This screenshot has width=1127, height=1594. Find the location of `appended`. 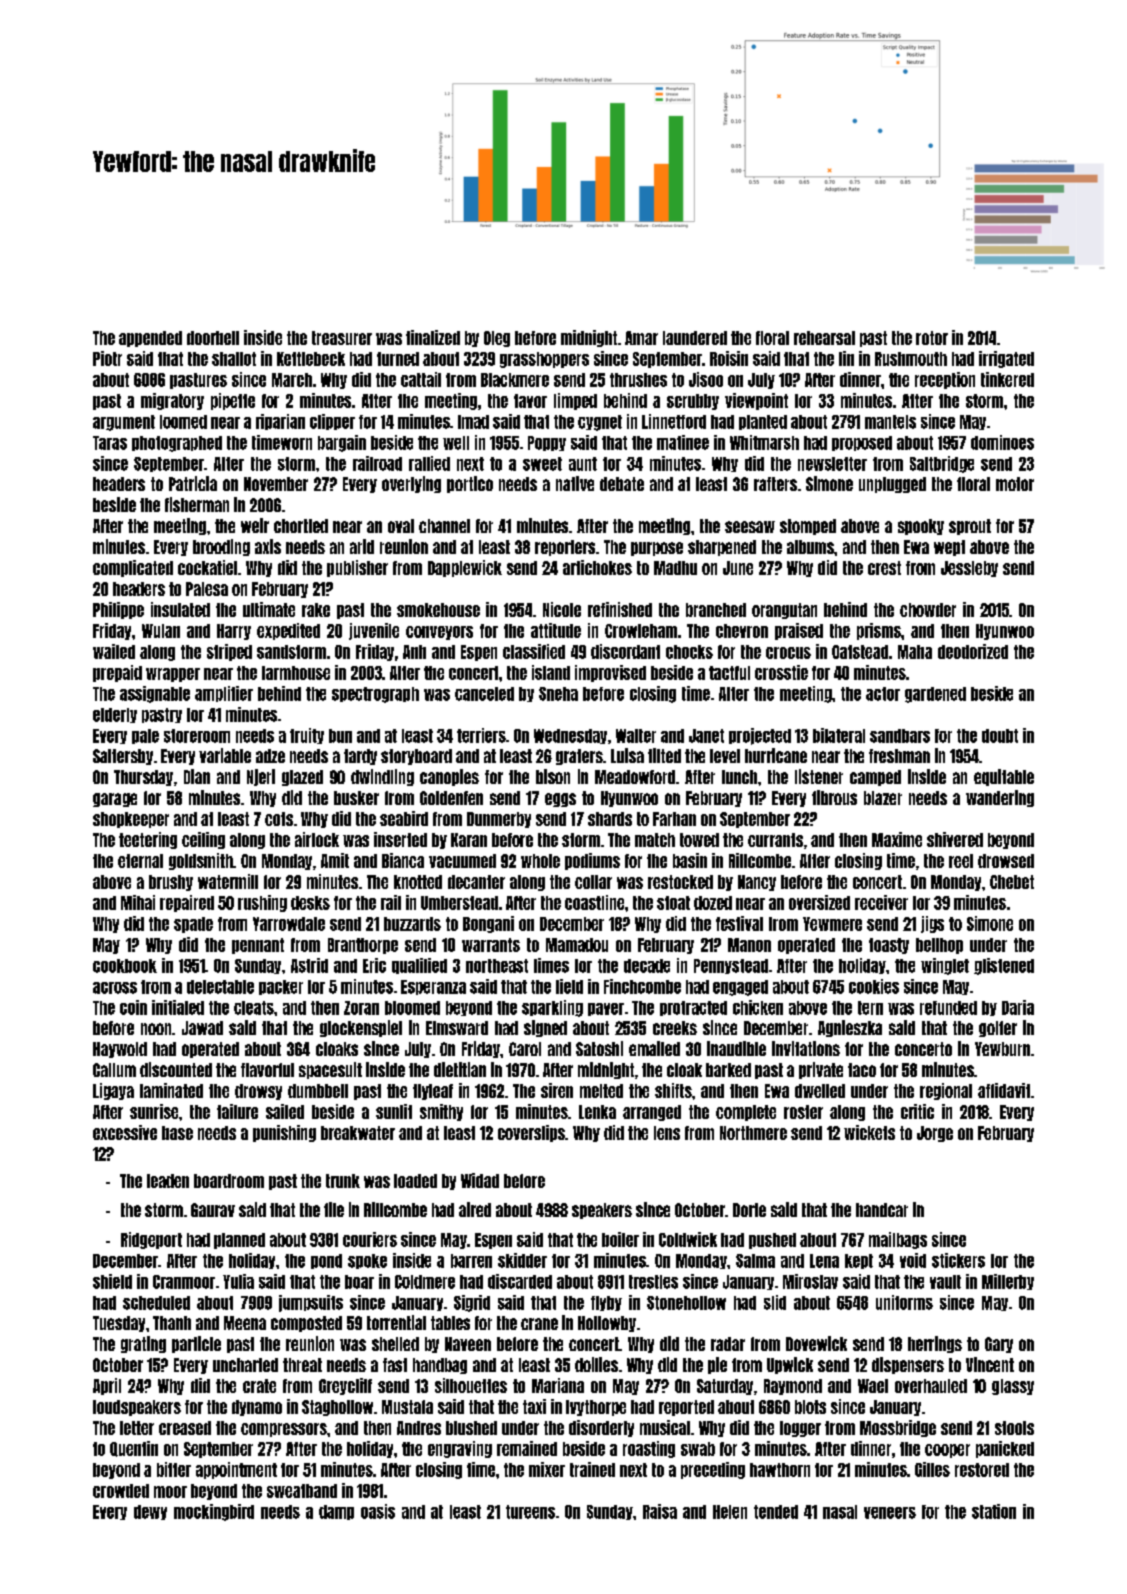

appended is located at coordinates (150, 339).
